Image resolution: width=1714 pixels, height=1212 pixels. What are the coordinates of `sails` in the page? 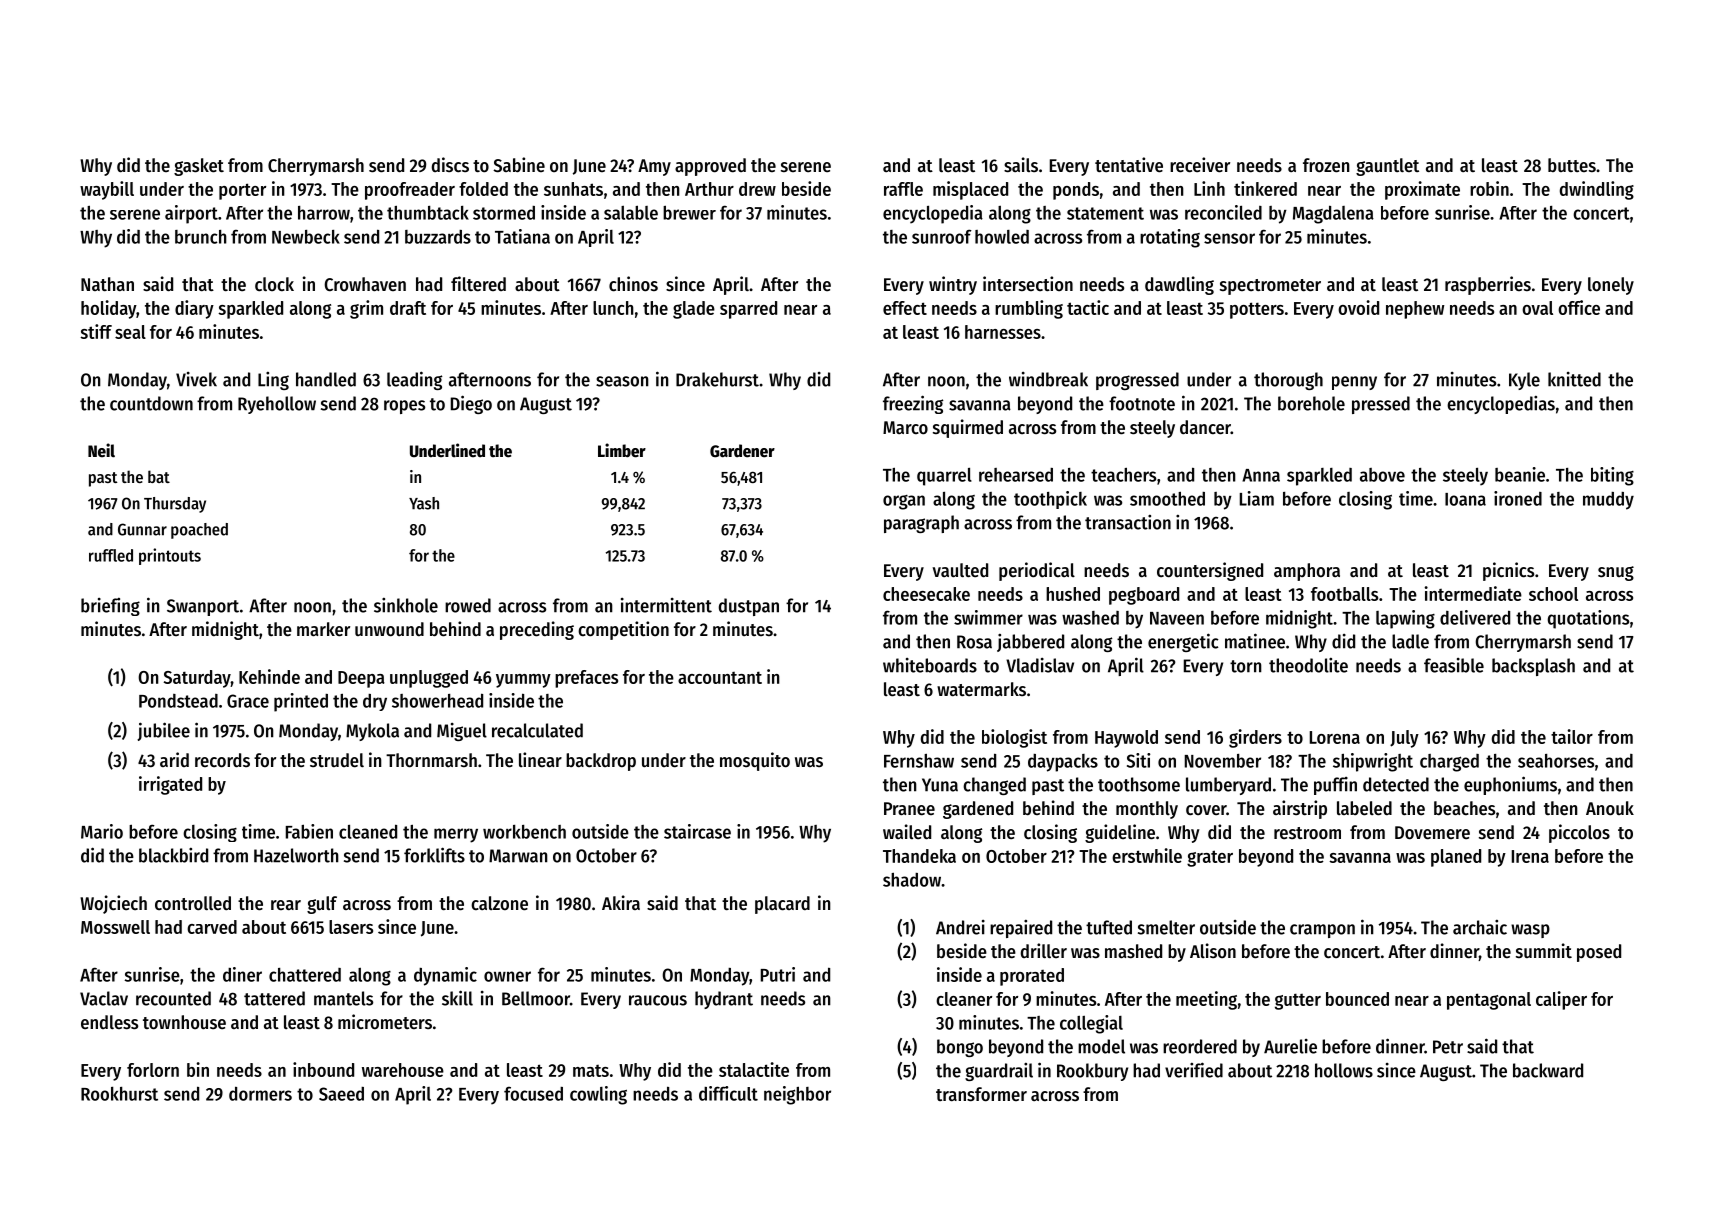 It's located at (1021, 165).
